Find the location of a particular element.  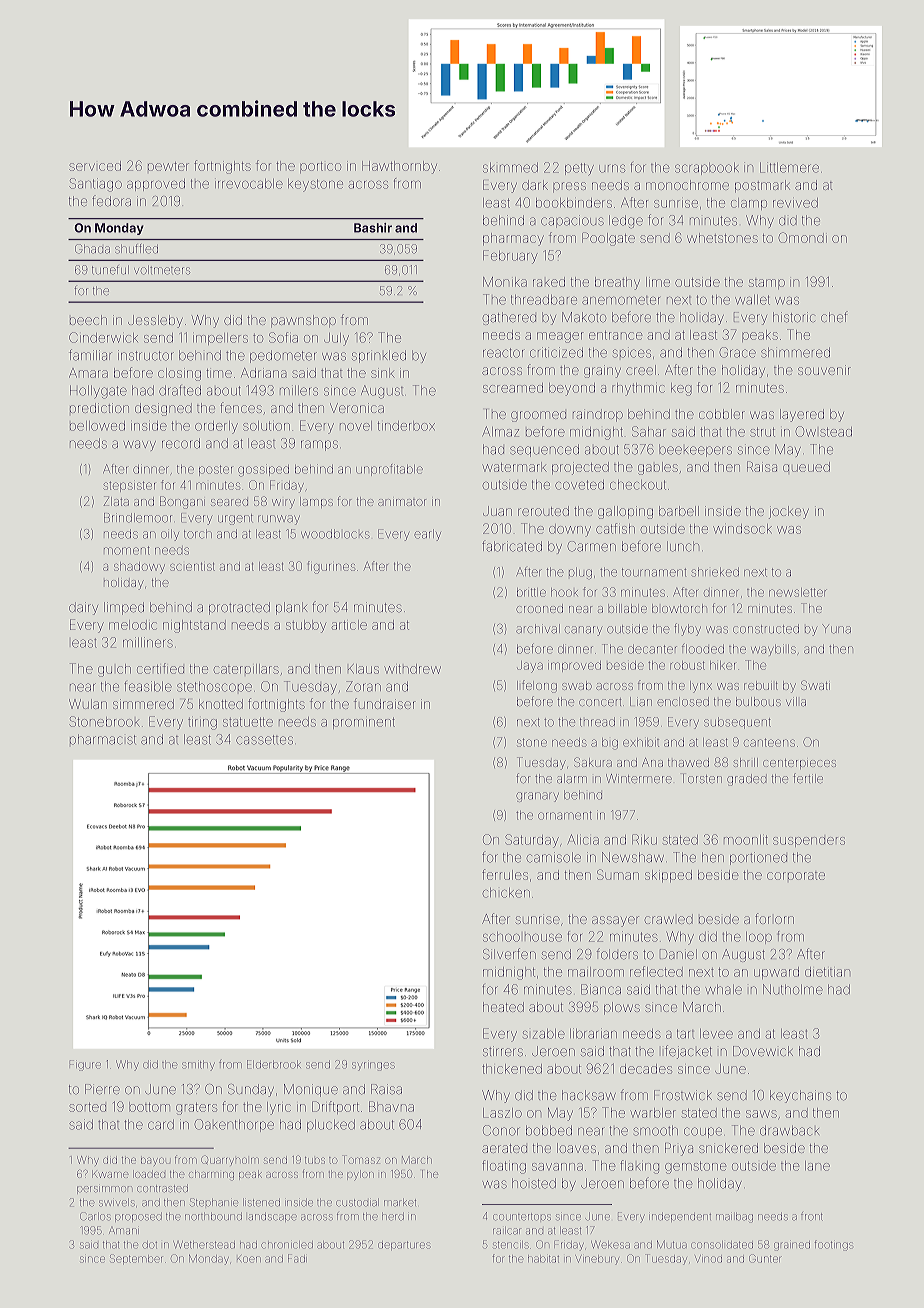

Bashir is located at coordinates (373, 228).
